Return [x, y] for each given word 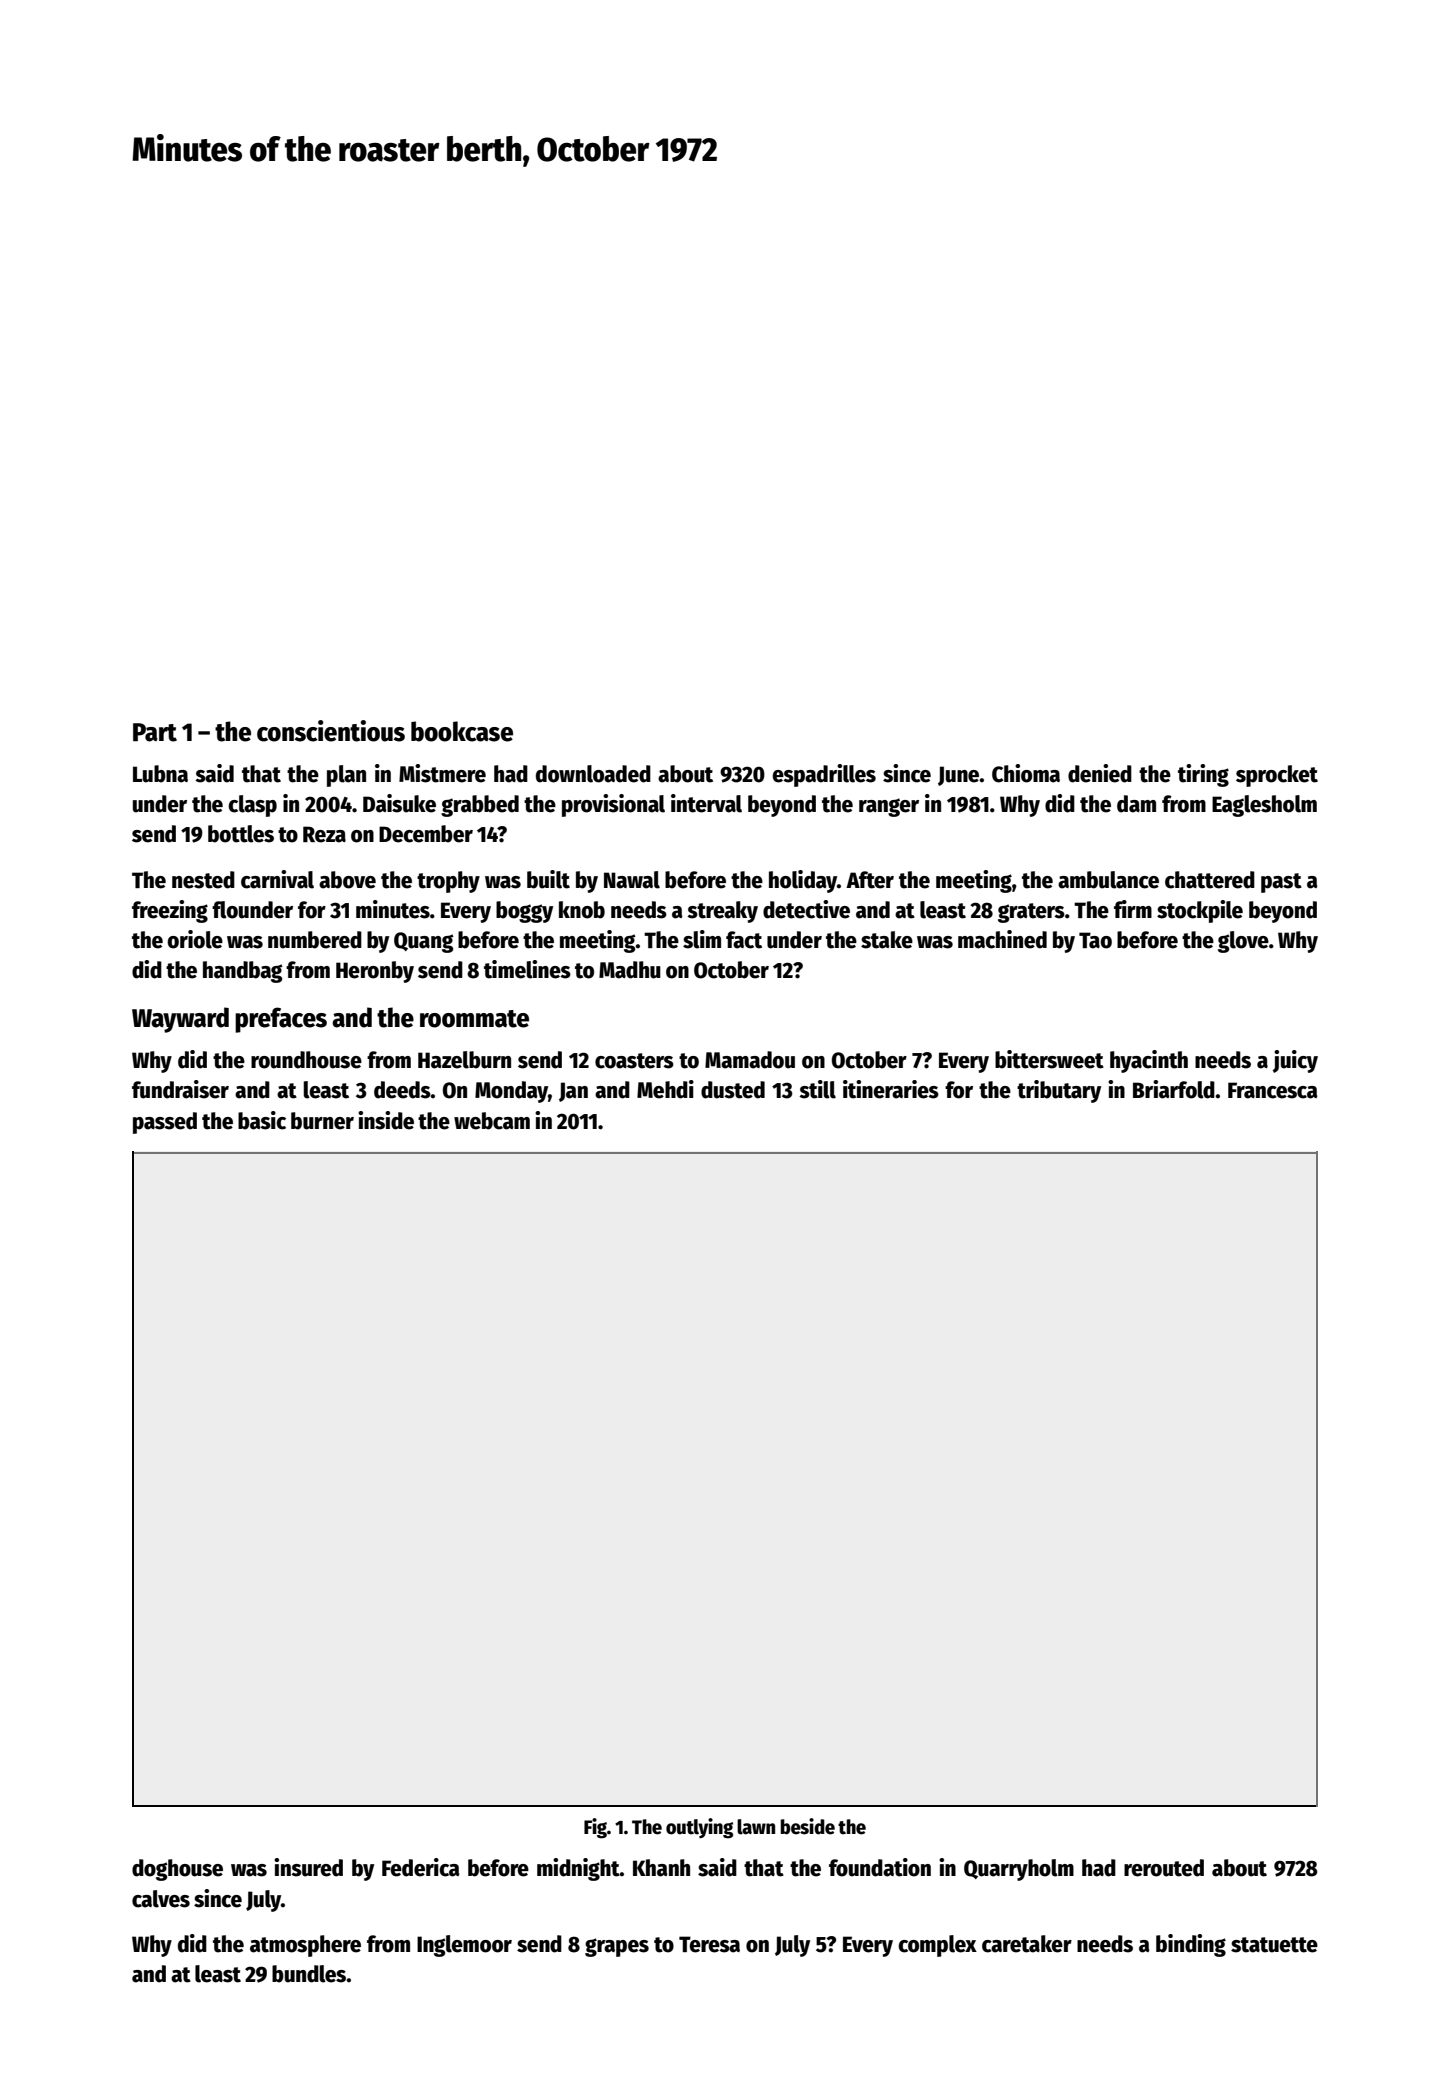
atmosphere [305, 1946]
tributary [1059, 1091]
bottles [241, 834]
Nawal [632, 880]
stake [887, 940]
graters [1031, 913]
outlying [699, 1828]
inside [386, 1120]
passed [165, 1123]
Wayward [180, 1020]
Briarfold [1174, 1089]
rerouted [1164, 1868]
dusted [733, 1090]
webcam [492, 1121]
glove [1243, 942]
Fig [595, 1828]
